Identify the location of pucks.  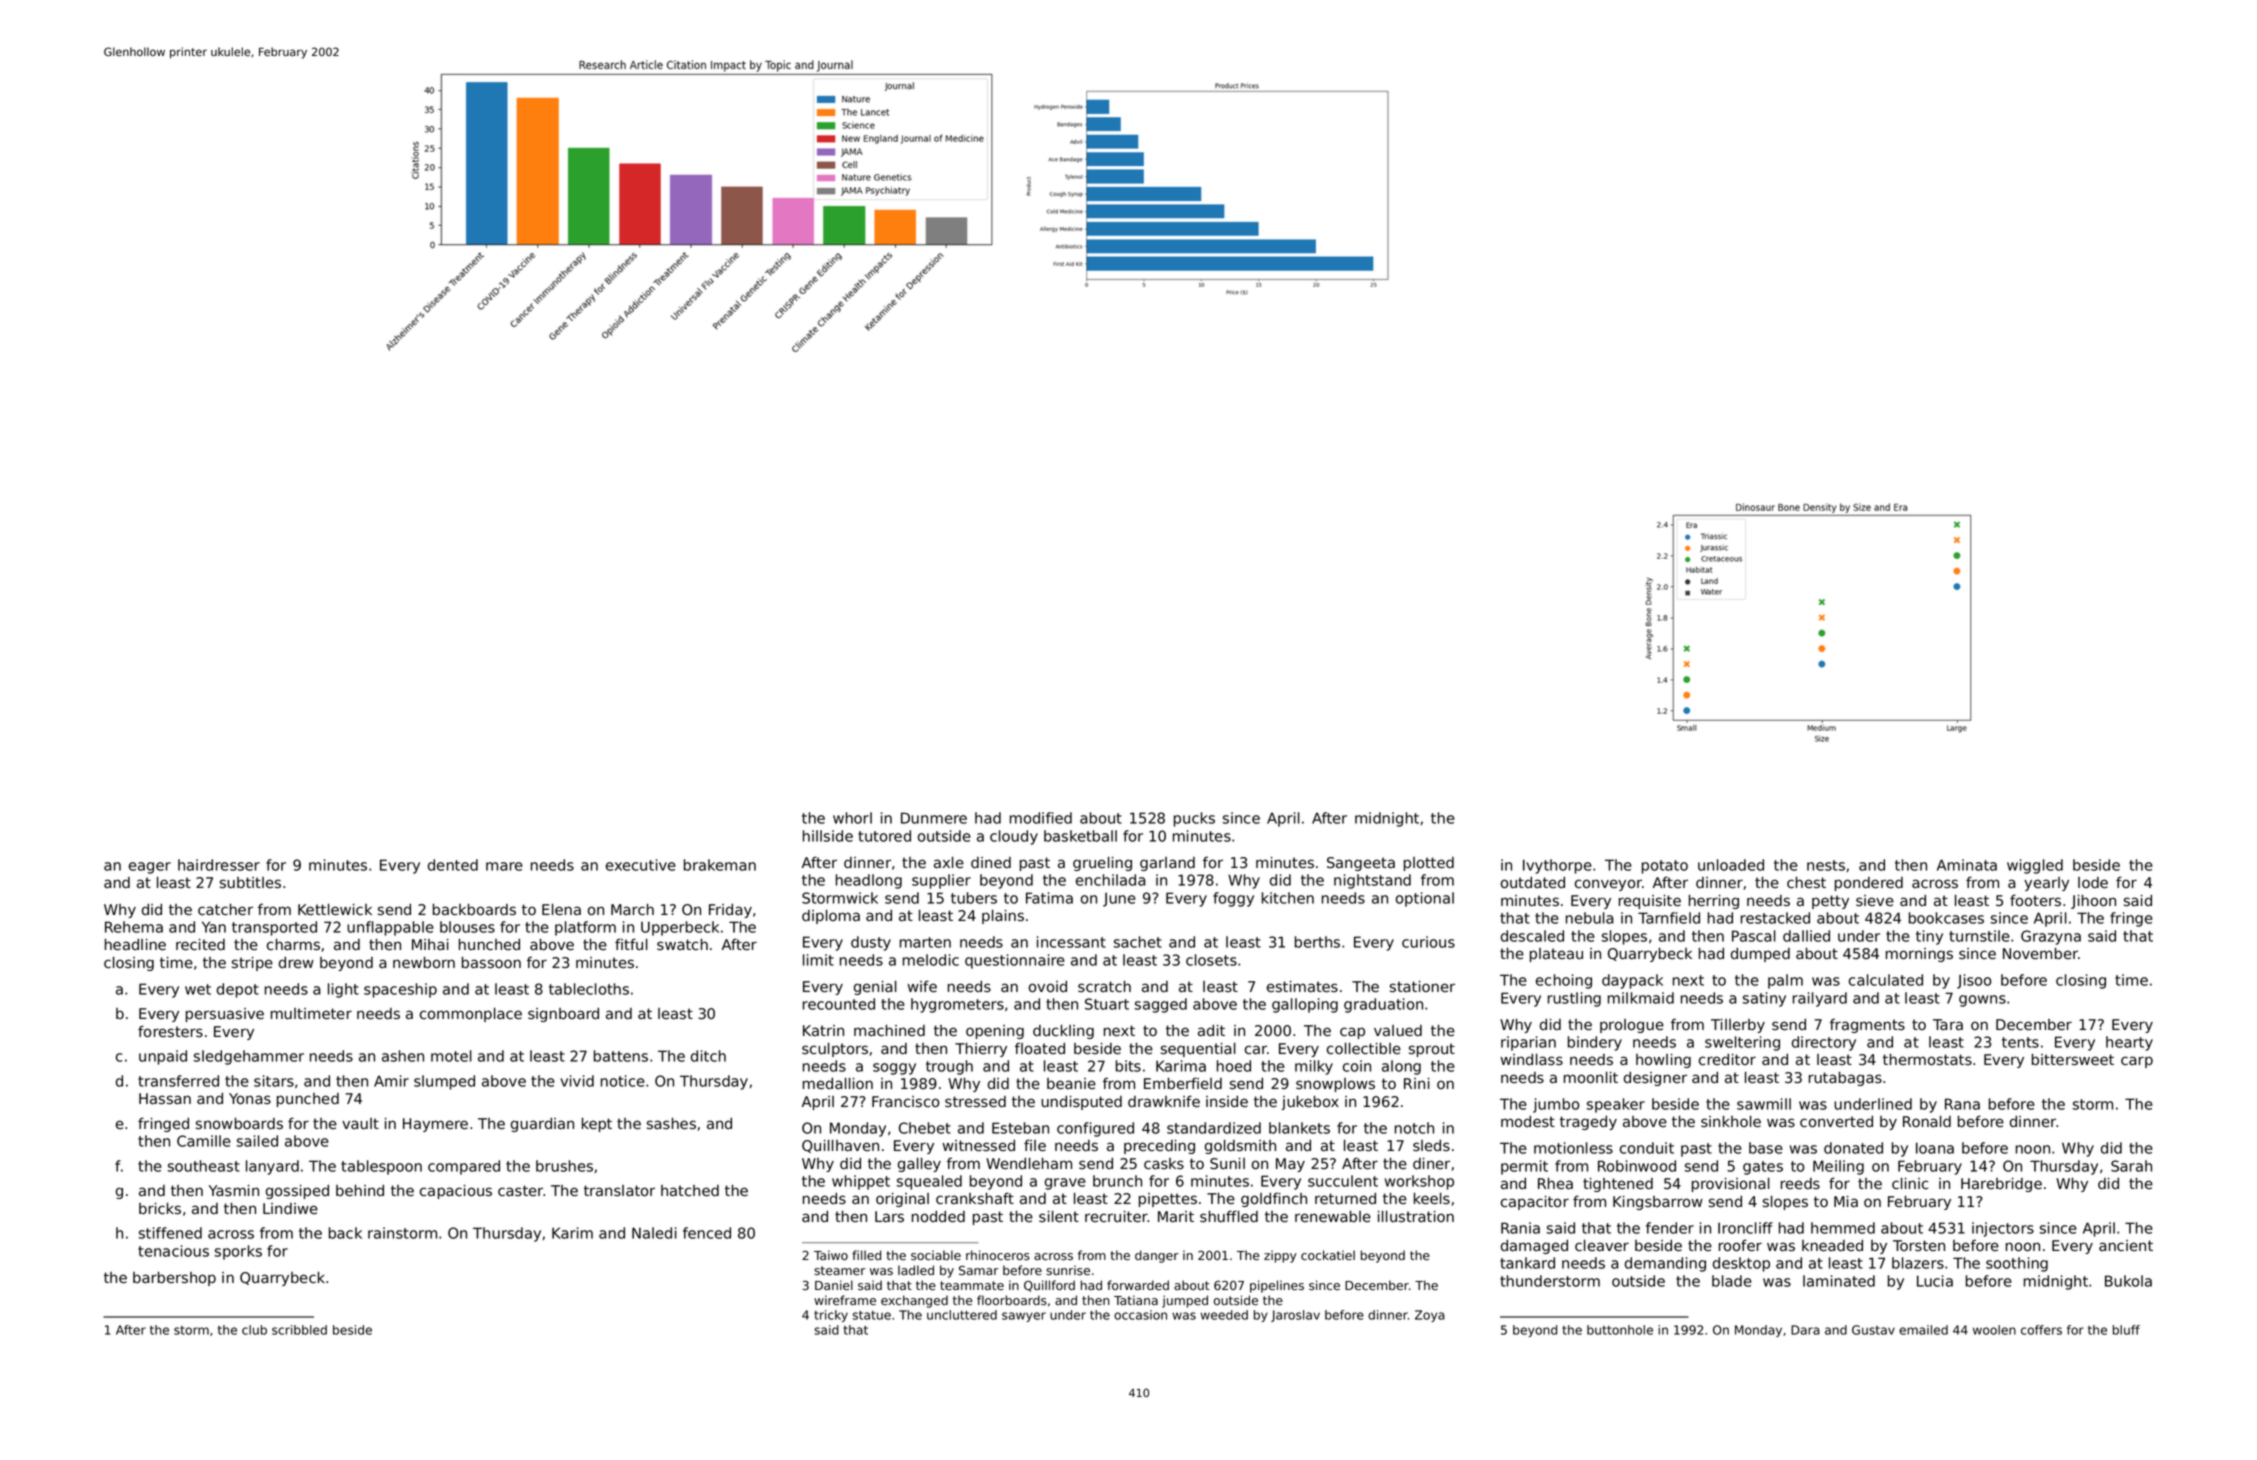
(1194, 819).
